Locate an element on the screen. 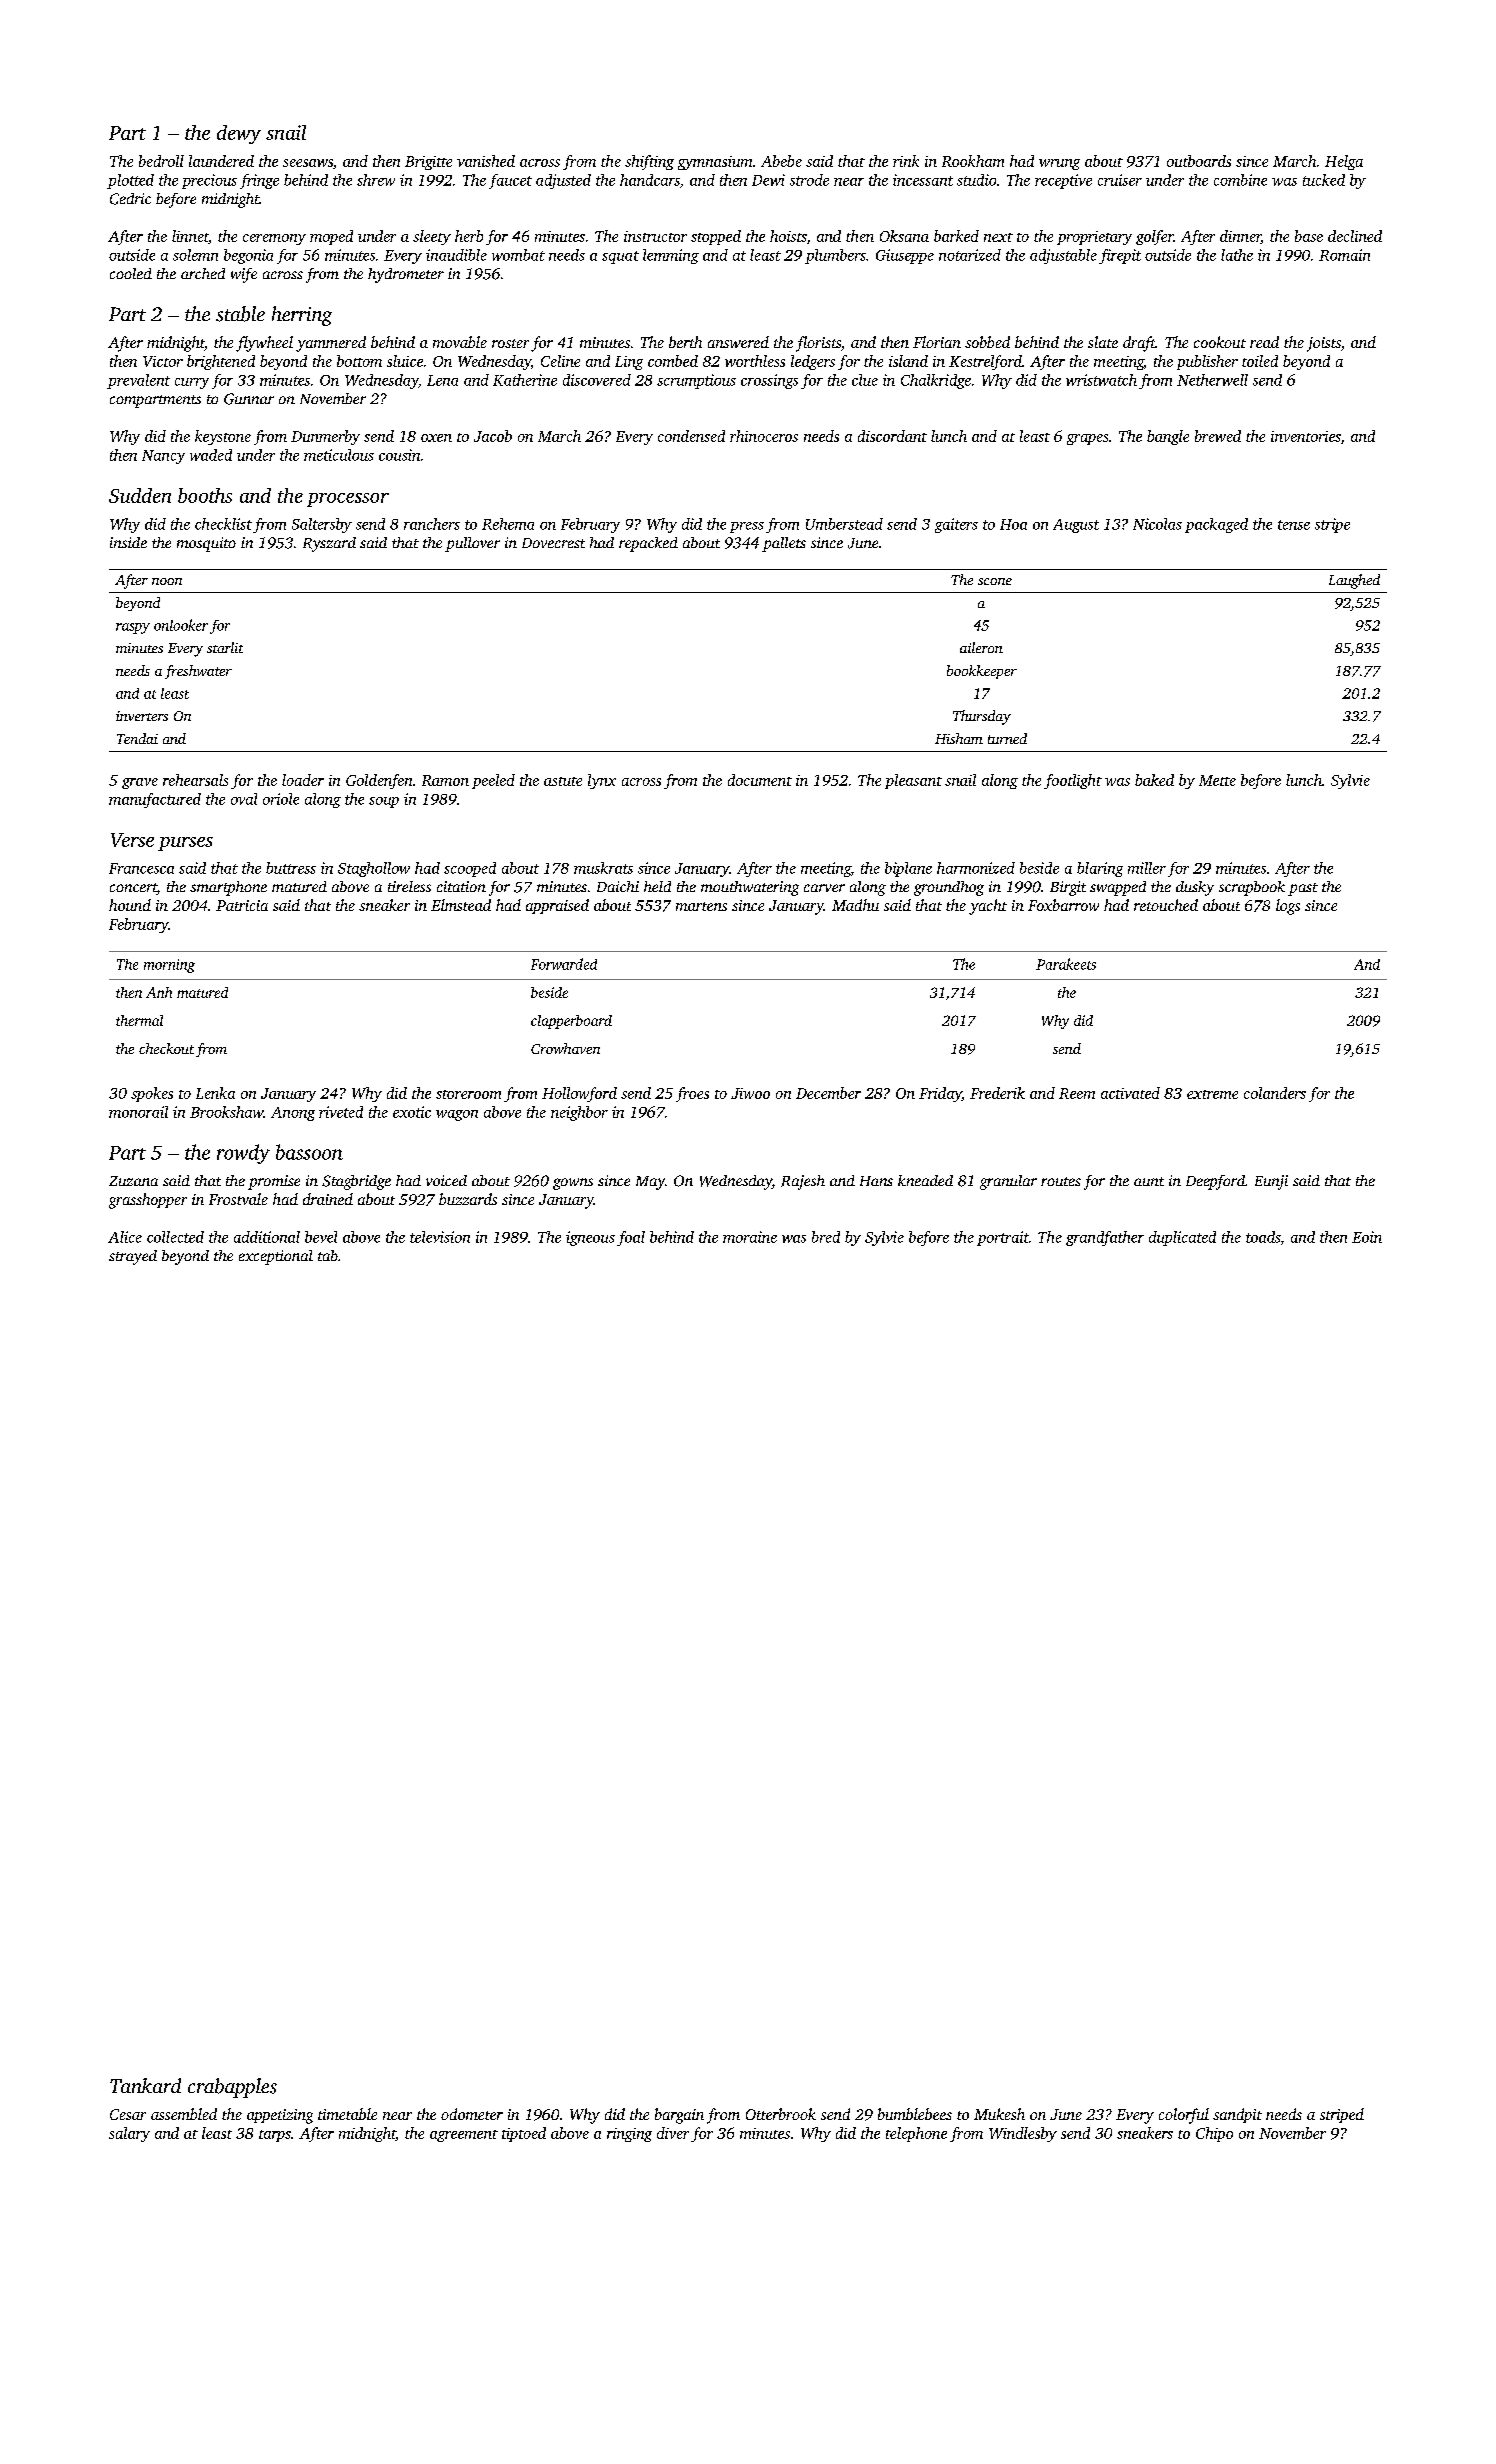 This screenshot has width=1496, height=2464. igneous is located at coordinates (590, 1238).
